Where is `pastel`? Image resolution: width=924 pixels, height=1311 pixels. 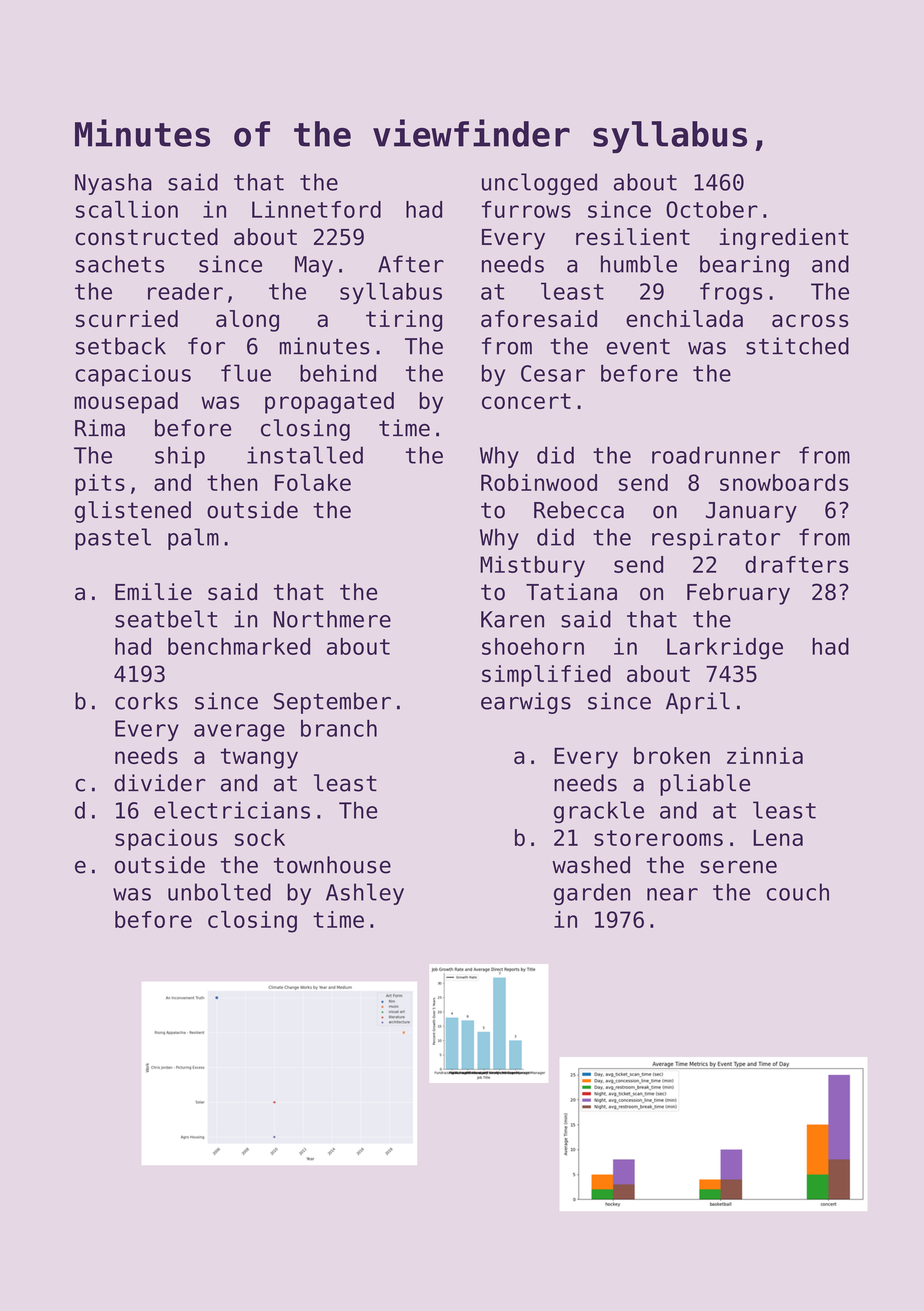
pastel is located at coordinates (113, 539).
